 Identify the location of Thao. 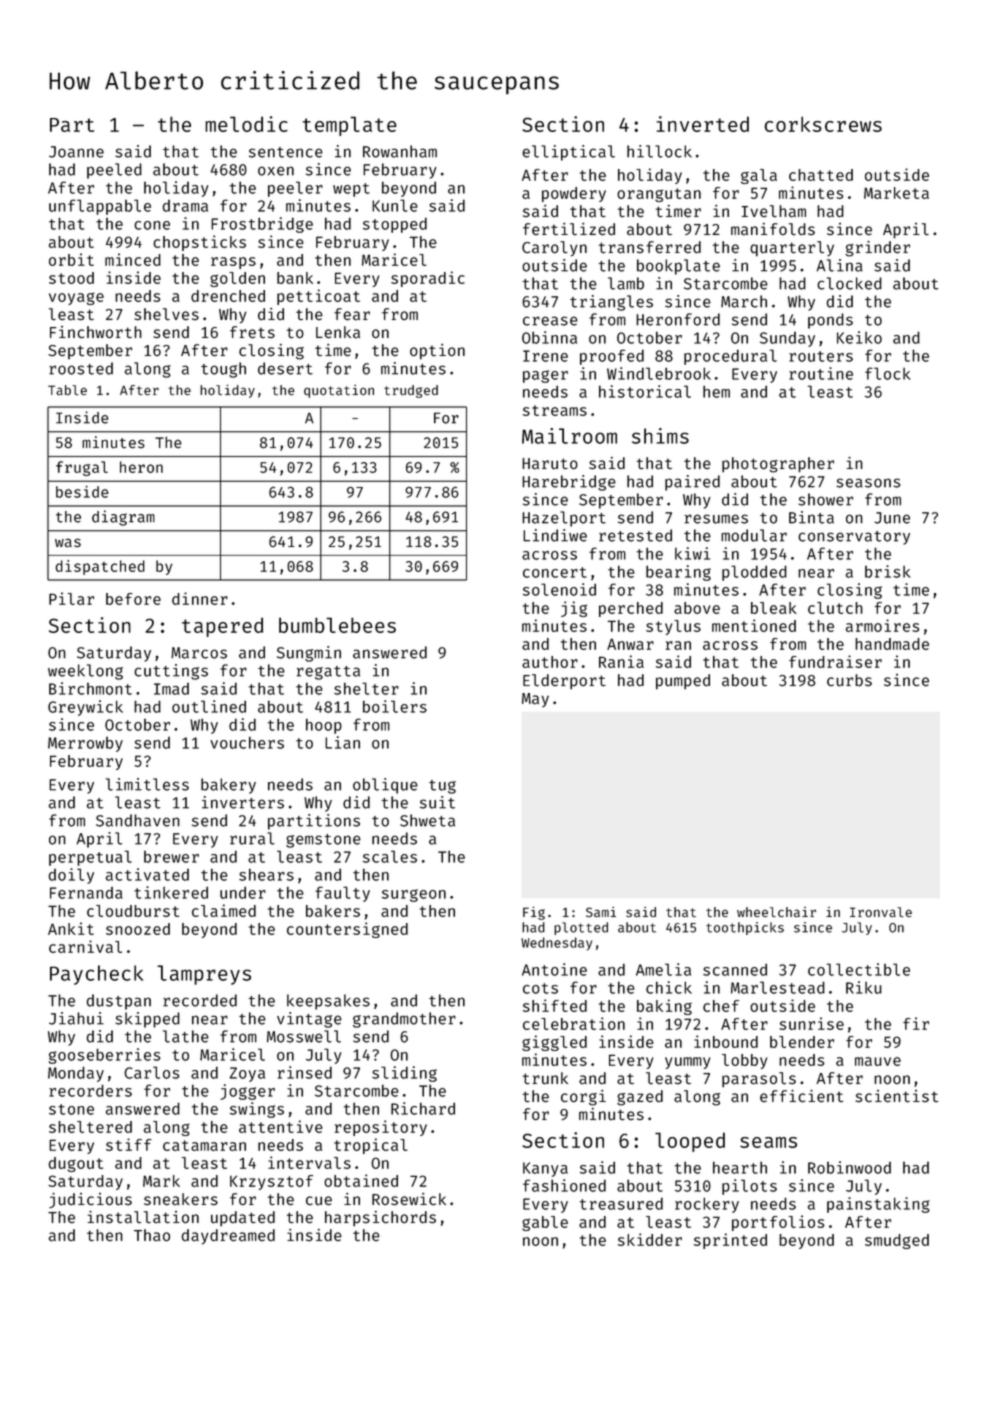
(152, 1235).
